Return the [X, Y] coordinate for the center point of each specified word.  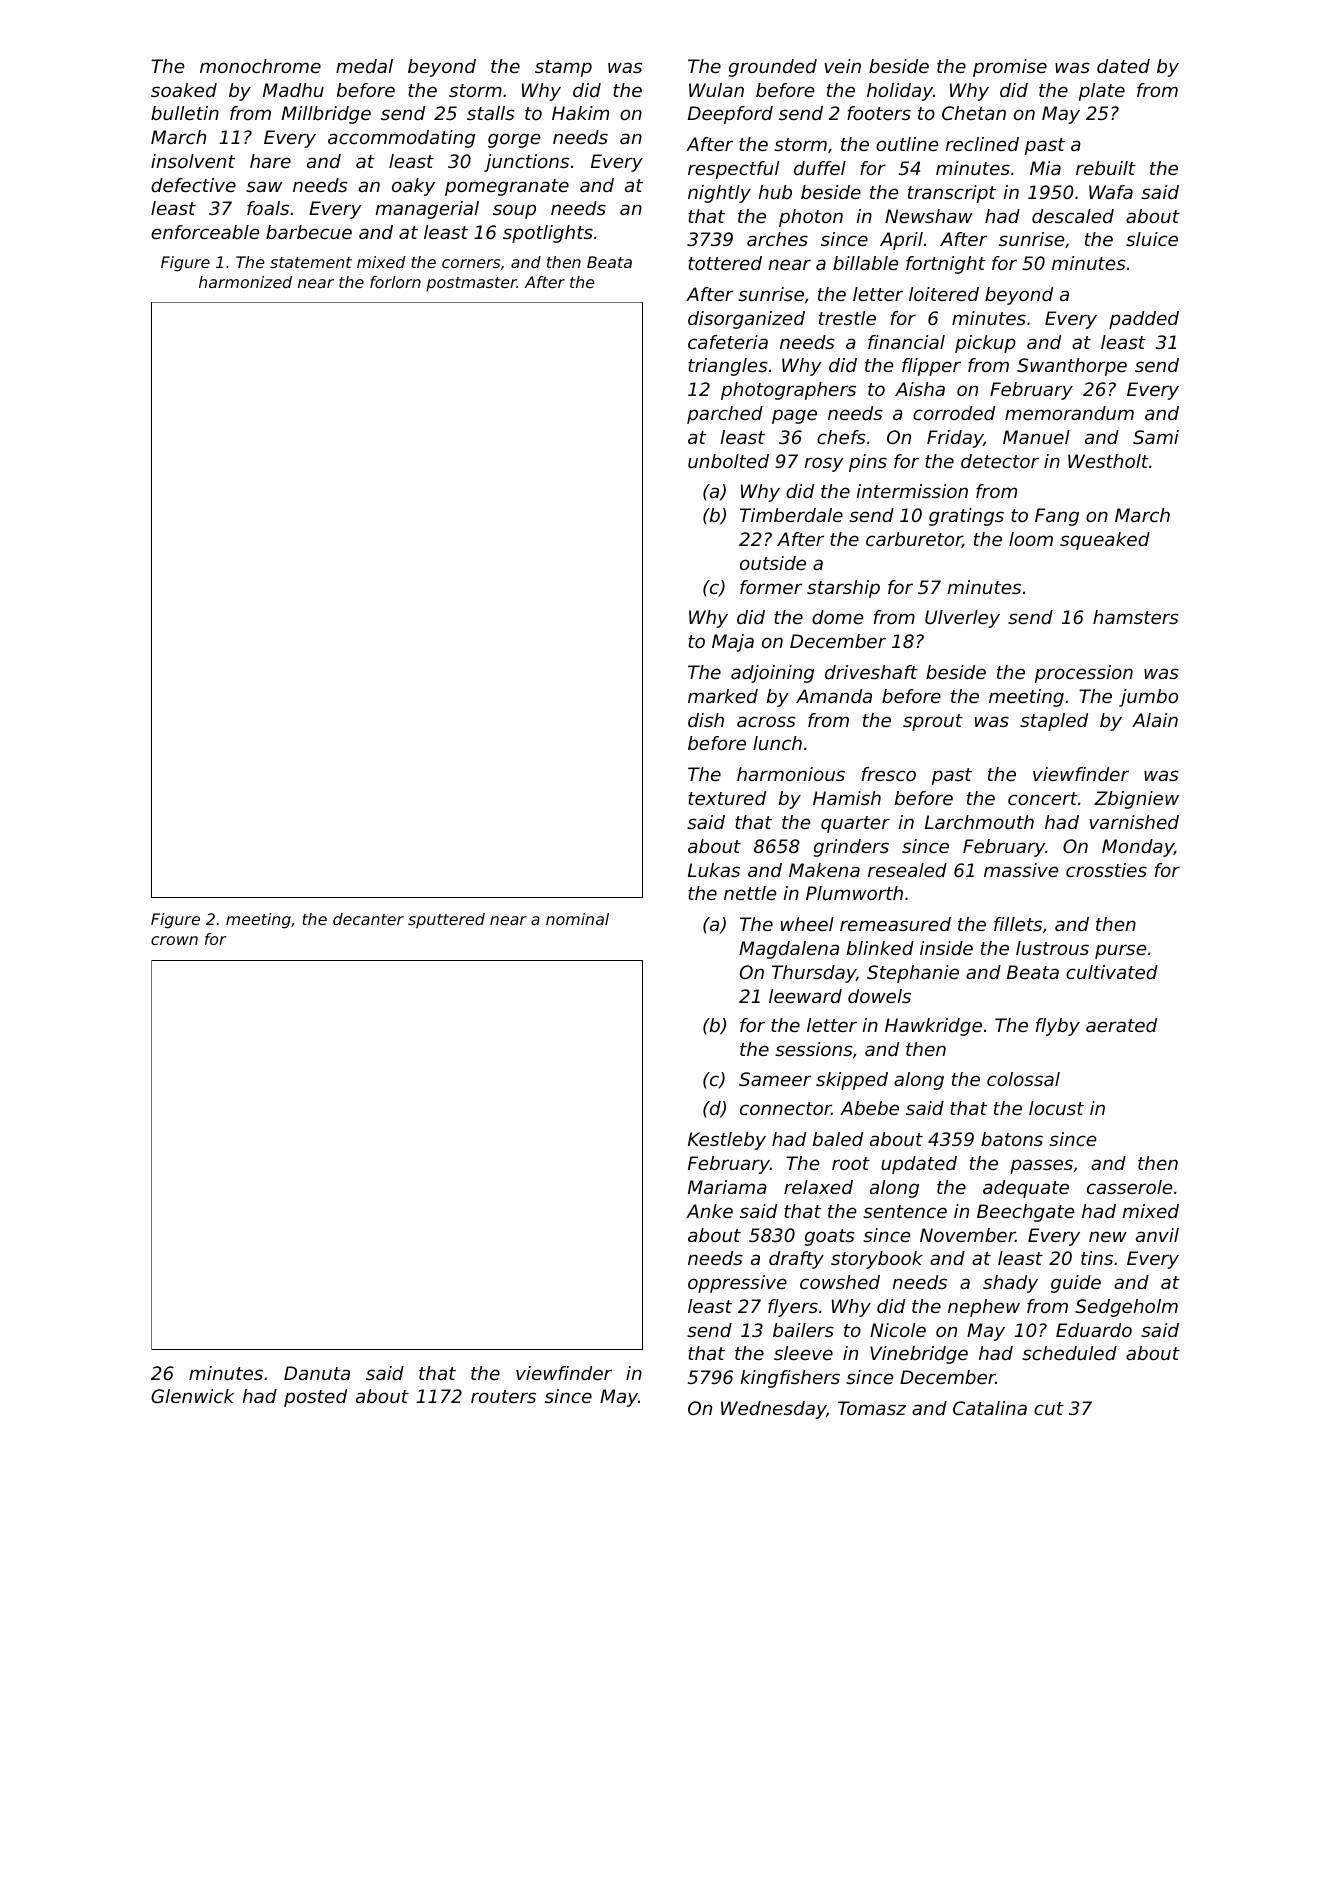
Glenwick [192, 1396]
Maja [733, 643]
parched [725, 415]
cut [1049, 1408]
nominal [577, 919]
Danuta [317, 1373]
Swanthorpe [1072, 367]
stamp [563, 68]
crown [174, 940]
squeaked [1105, 541]
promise [1010, 68]
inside [946, 948]
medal [364, 66]
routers [503, 1396]
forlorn [395, 282]
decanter [368, 919]
